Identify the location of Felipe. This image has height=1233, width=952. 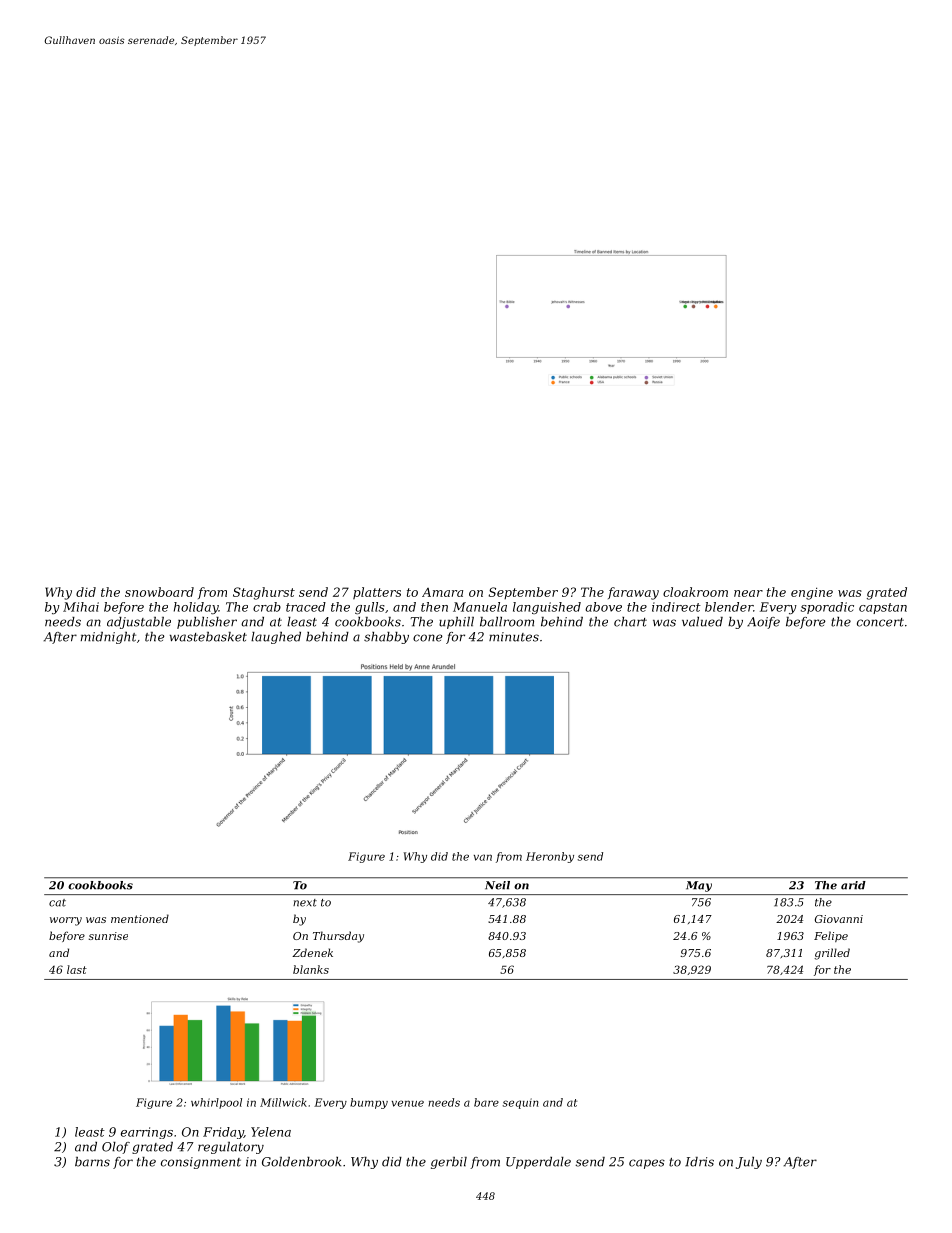
(831, 936).
